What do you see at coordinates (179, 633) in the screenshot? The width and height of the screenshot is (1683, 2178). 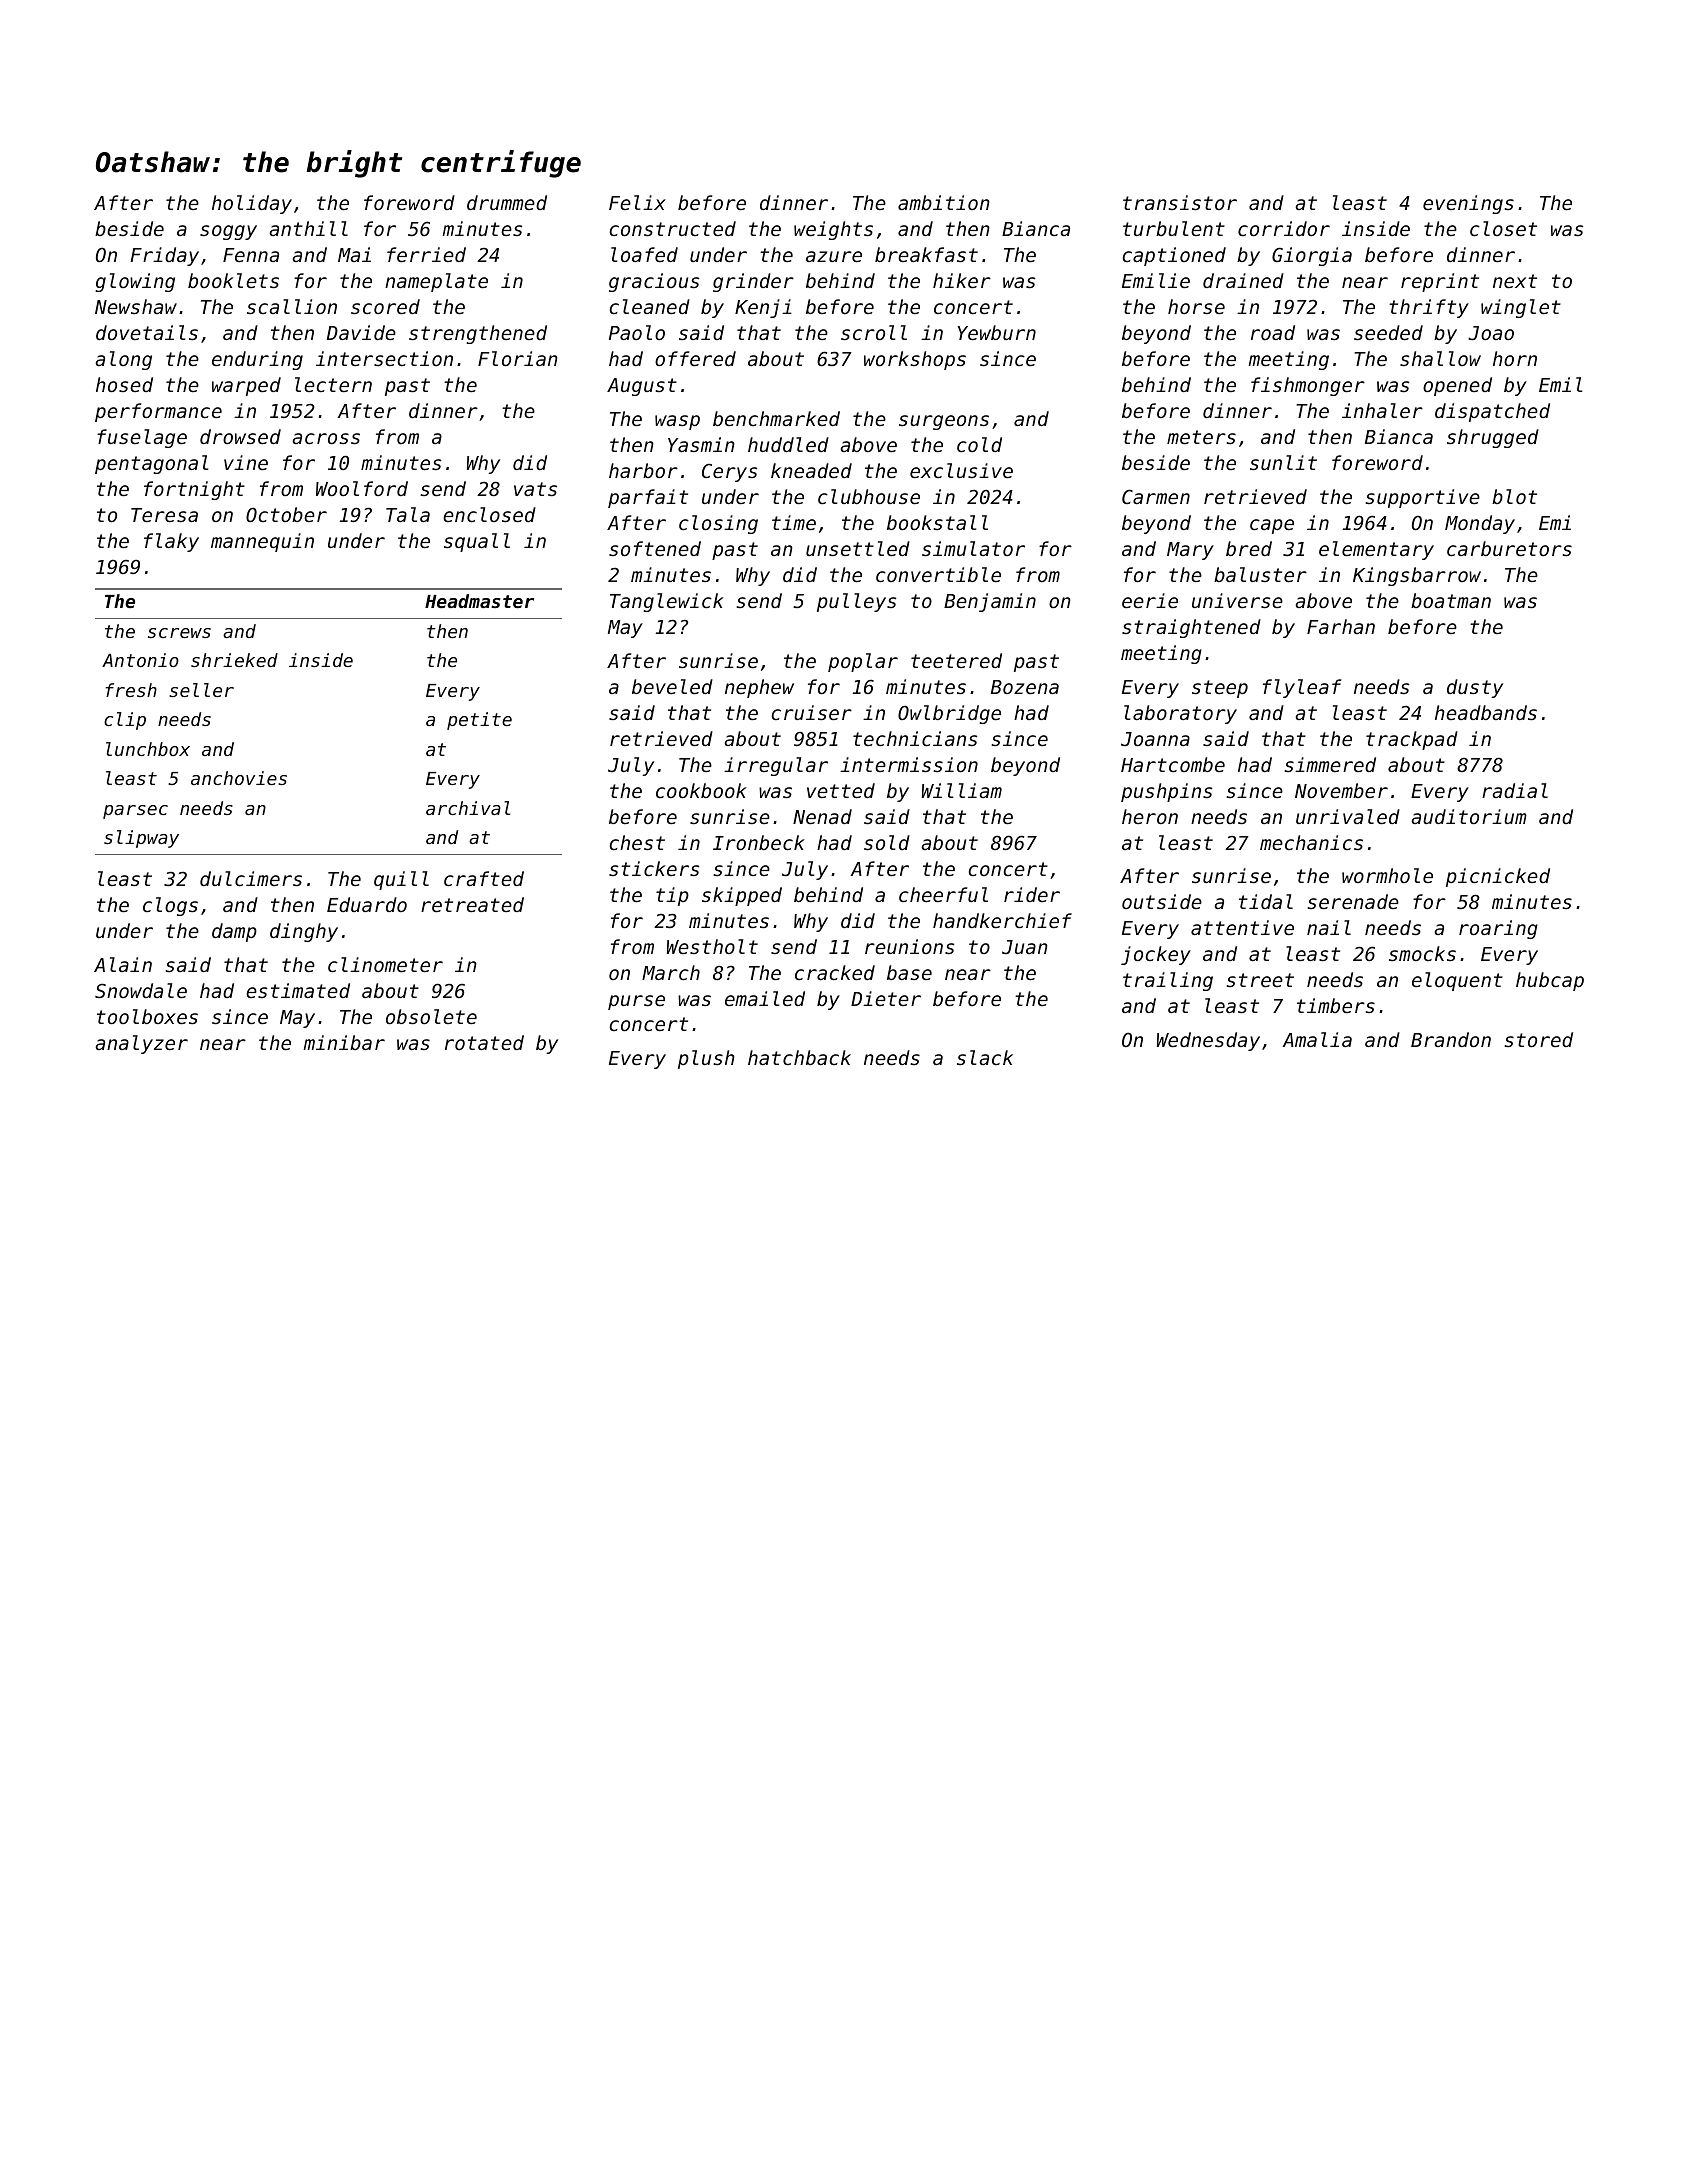 I see `screws` at bounding box center [179, 633].
